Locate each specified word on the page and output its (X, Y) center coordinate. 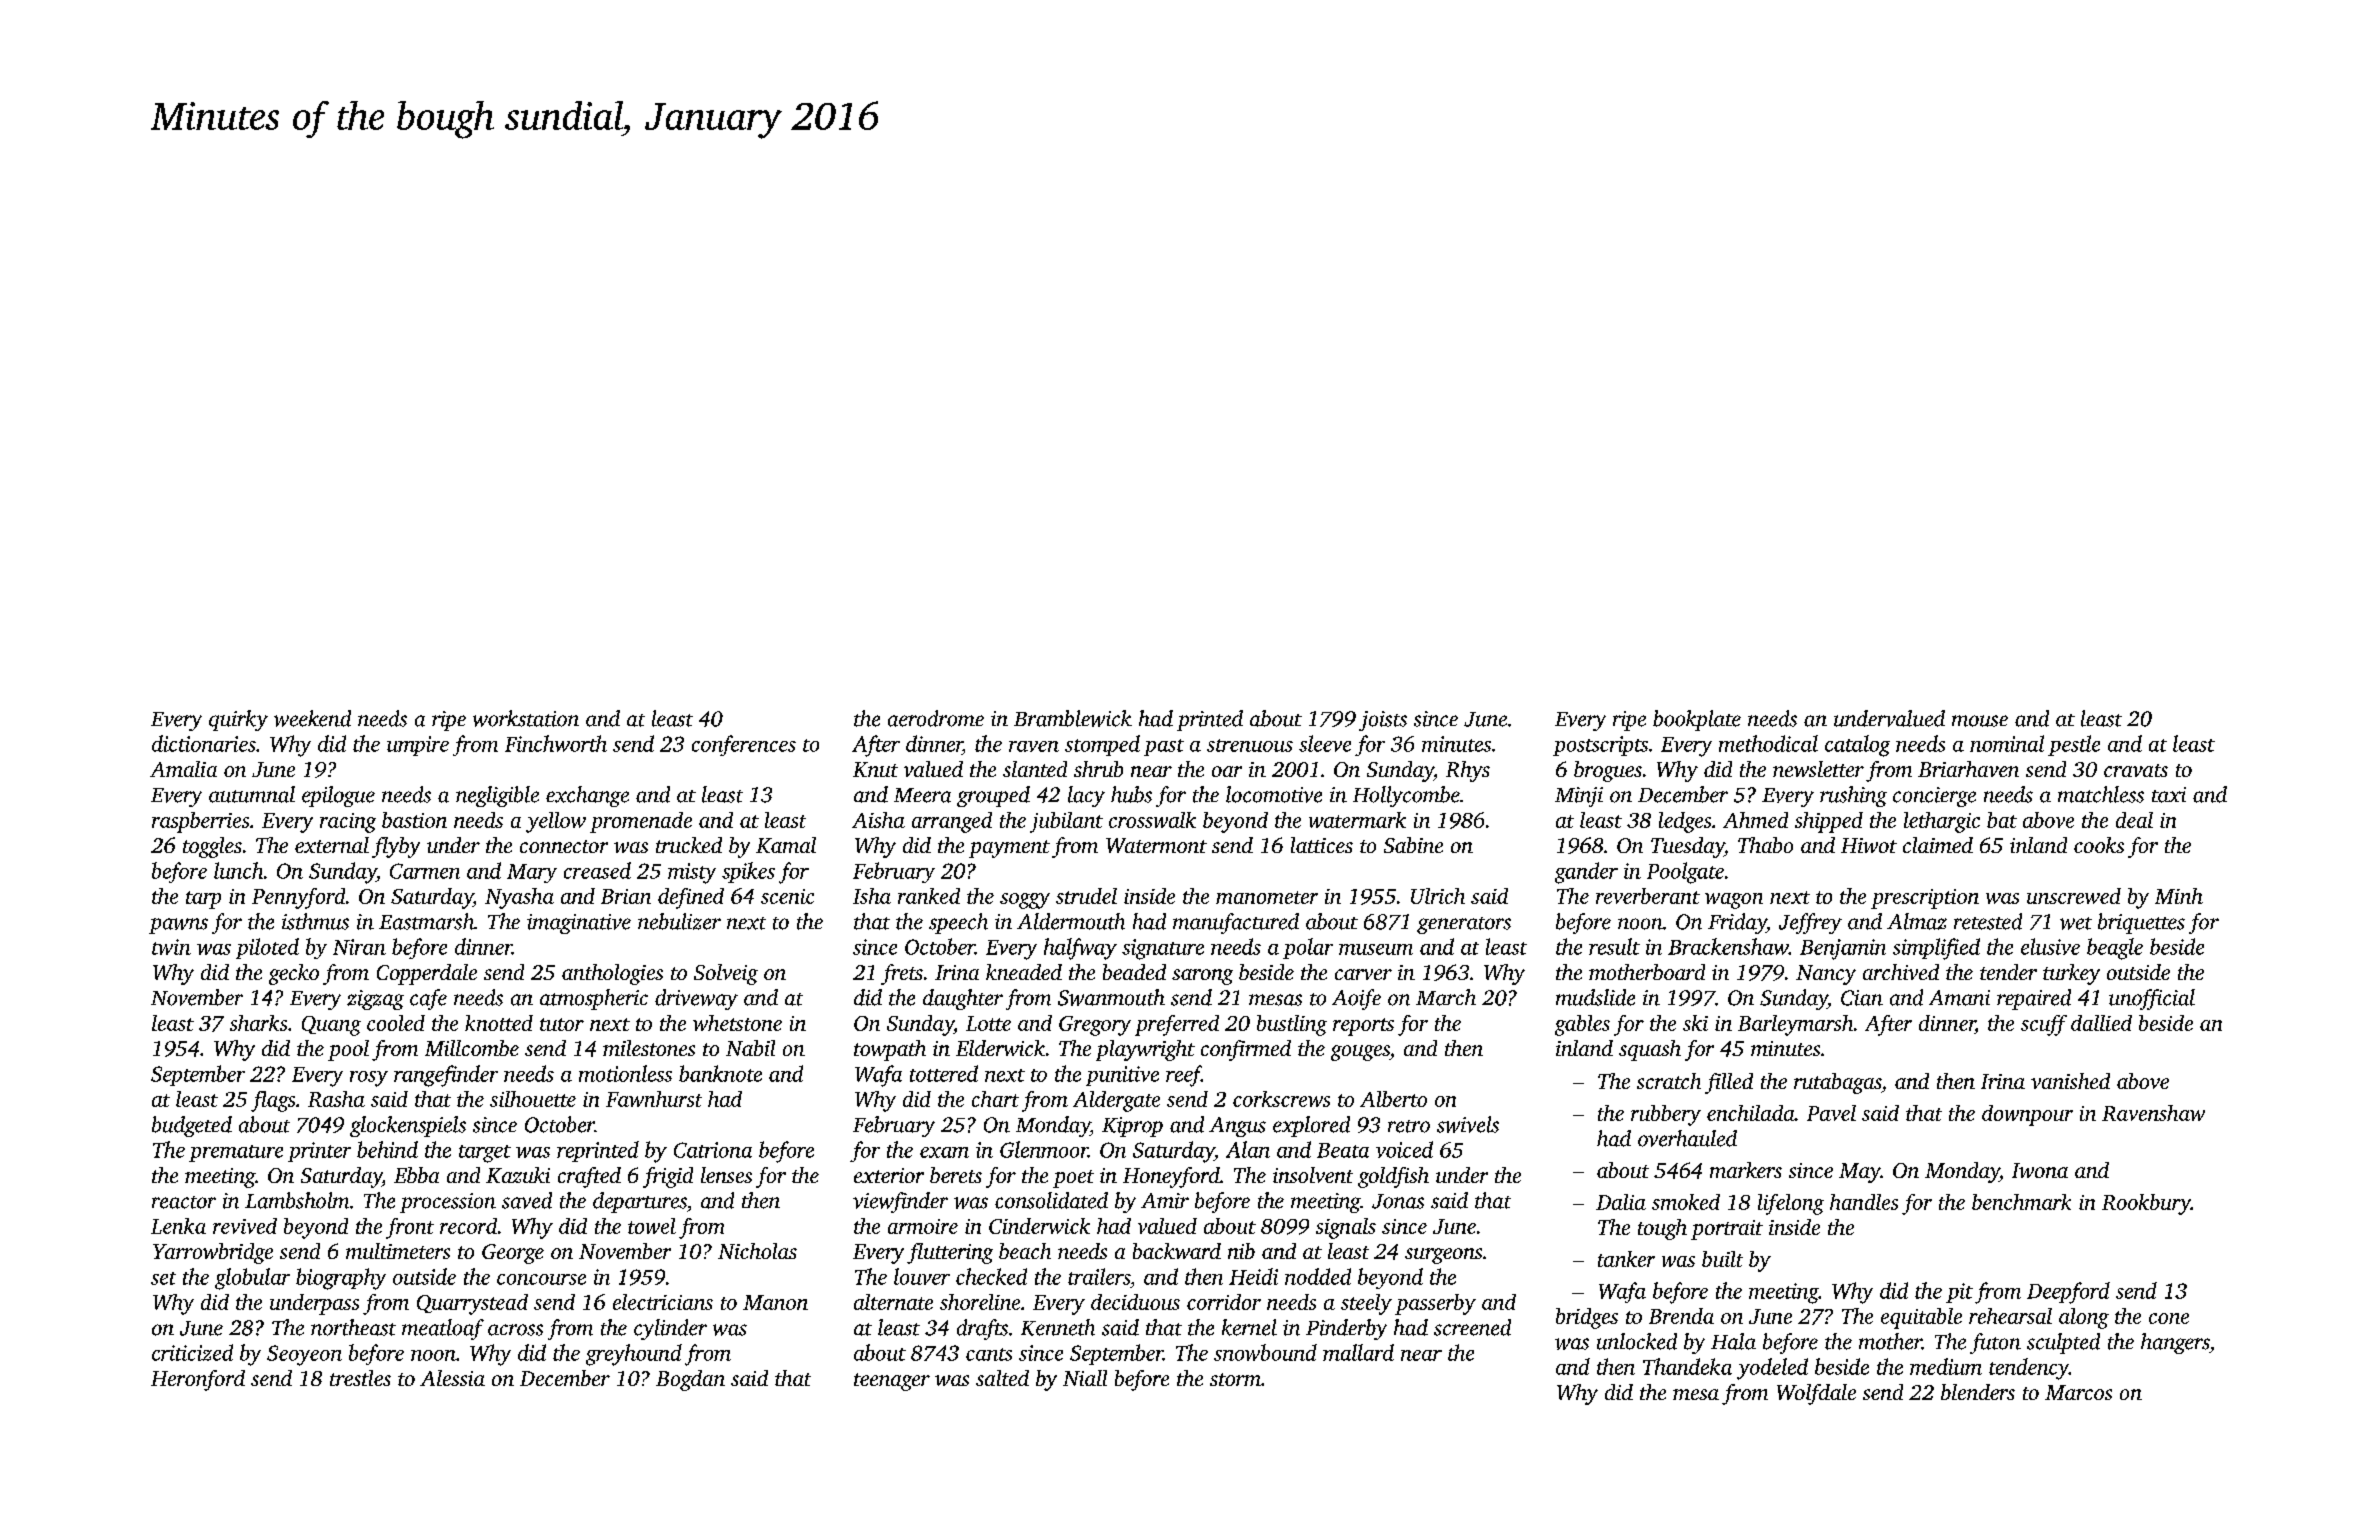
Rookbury (2146, 1204)
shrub (1098, 769)
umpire (418, 746)
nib (1241, 1251)
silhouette (533, 1099)
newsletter (1818, 769)
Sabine (1413, 845)
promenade (641, 822)
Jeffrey (1810, 923)
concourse (541, 1279)
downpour (2027, 1115)
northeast (353, 1327)
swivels (1468, 1124)
